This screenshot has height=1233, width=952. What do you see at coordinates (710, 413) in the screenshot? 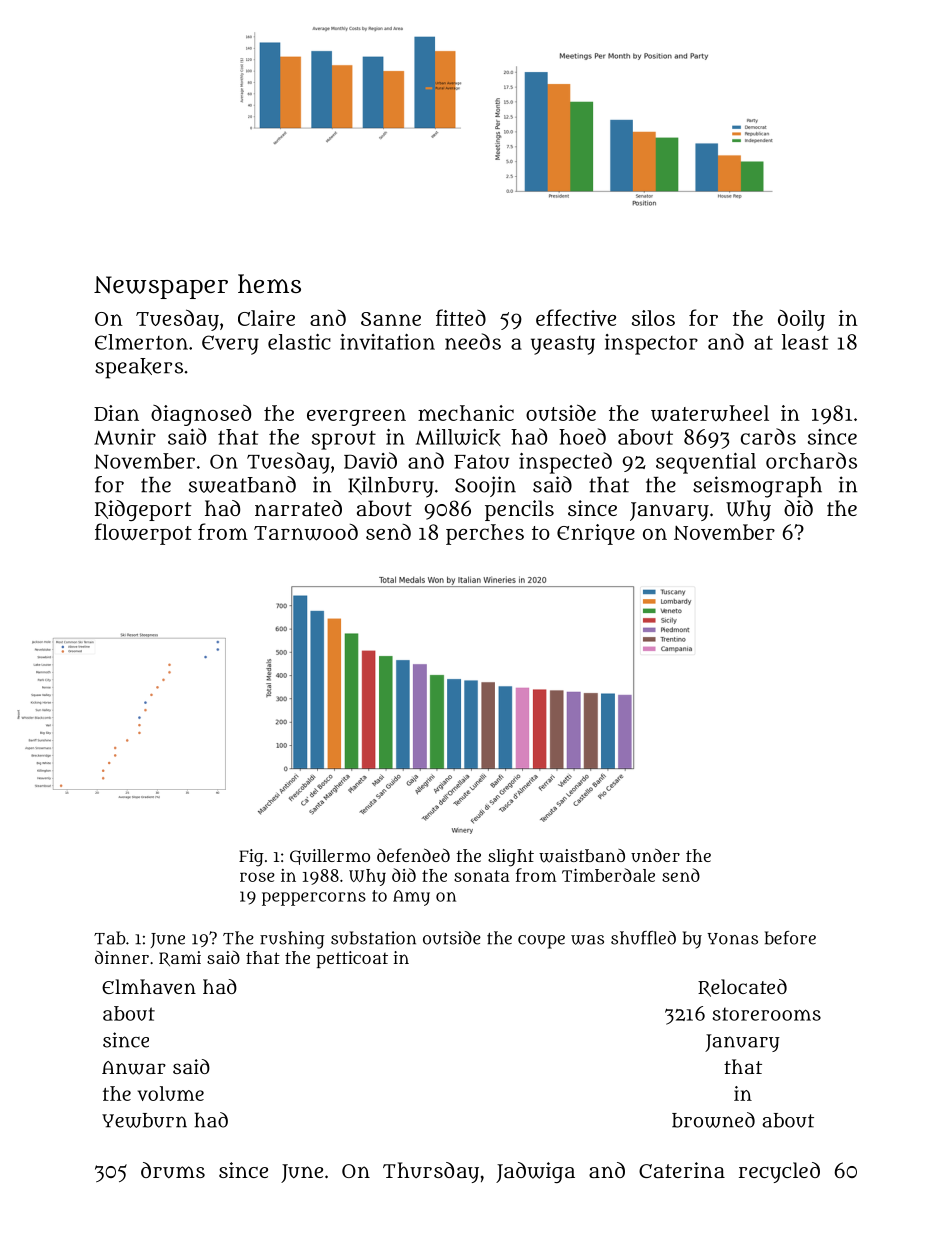
I see `waterwheel` at bounding box center [710, 413].
